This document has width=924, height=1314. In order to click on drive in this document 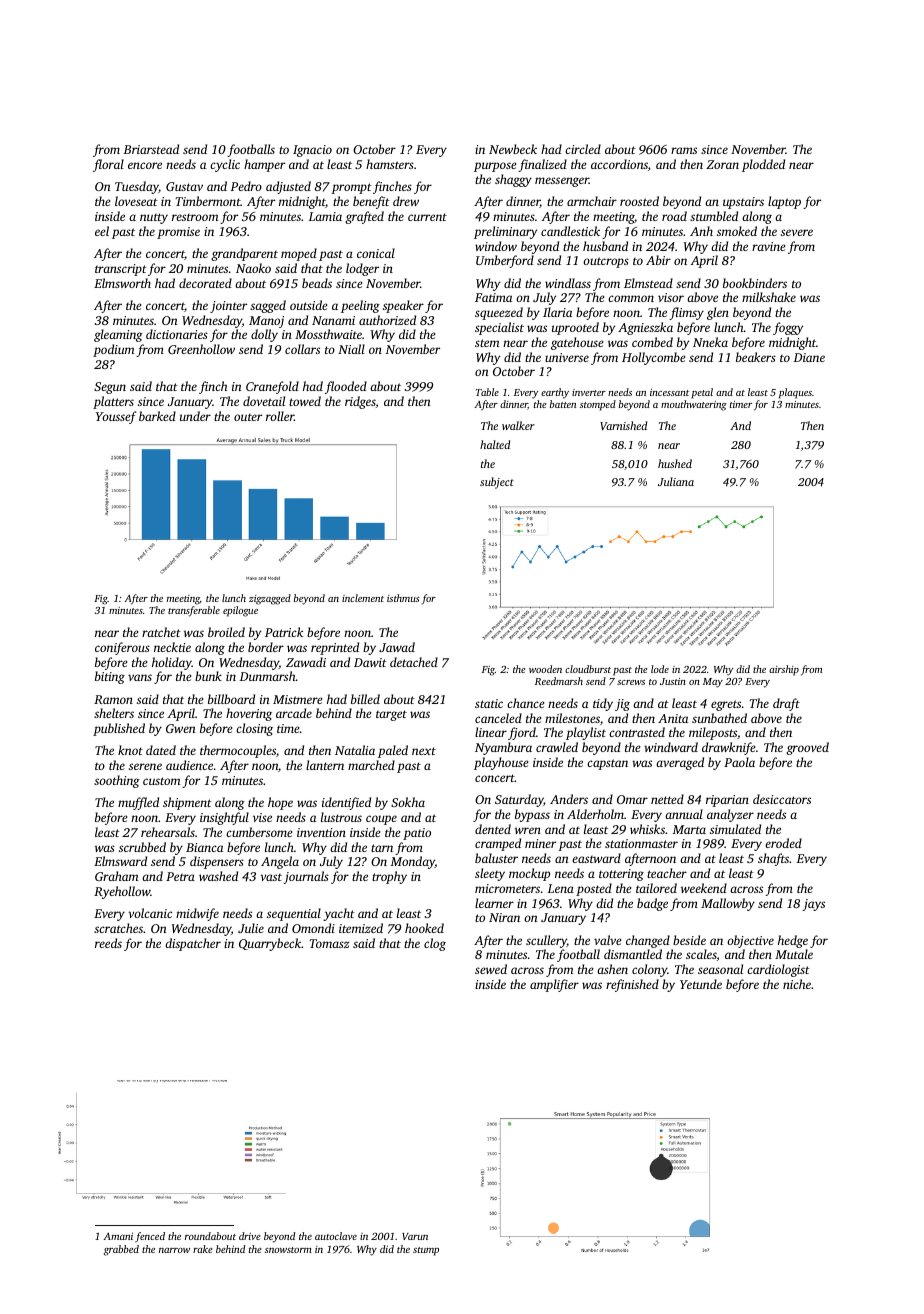, I will do `click(250, 1236)`.
